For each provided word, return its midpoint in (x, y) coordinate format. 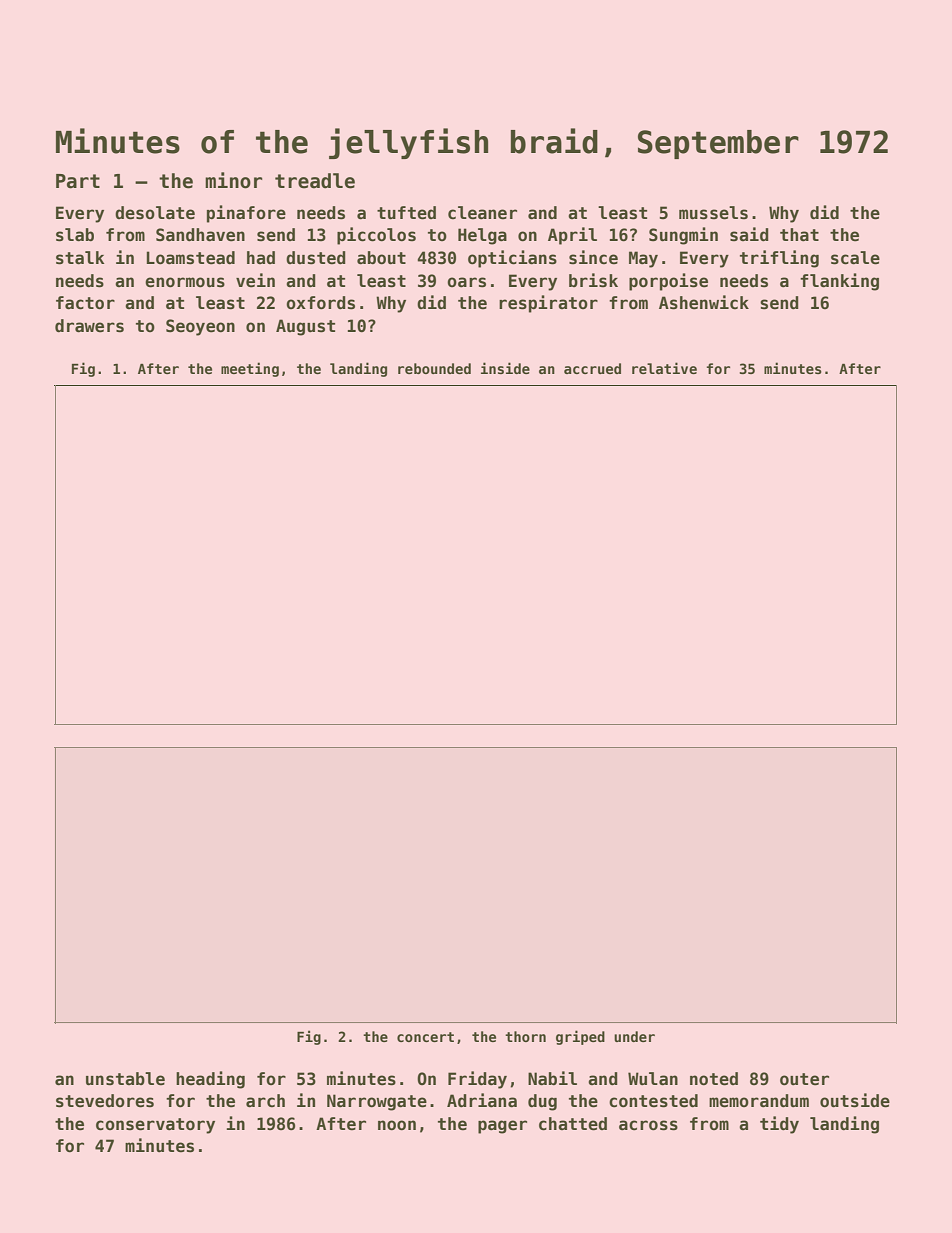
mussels (713, 213)
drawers (89, 326)
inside (505, 368)
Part (78, 181)
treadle (315, 181)
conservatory (155, 1126)
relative (664, 368)
